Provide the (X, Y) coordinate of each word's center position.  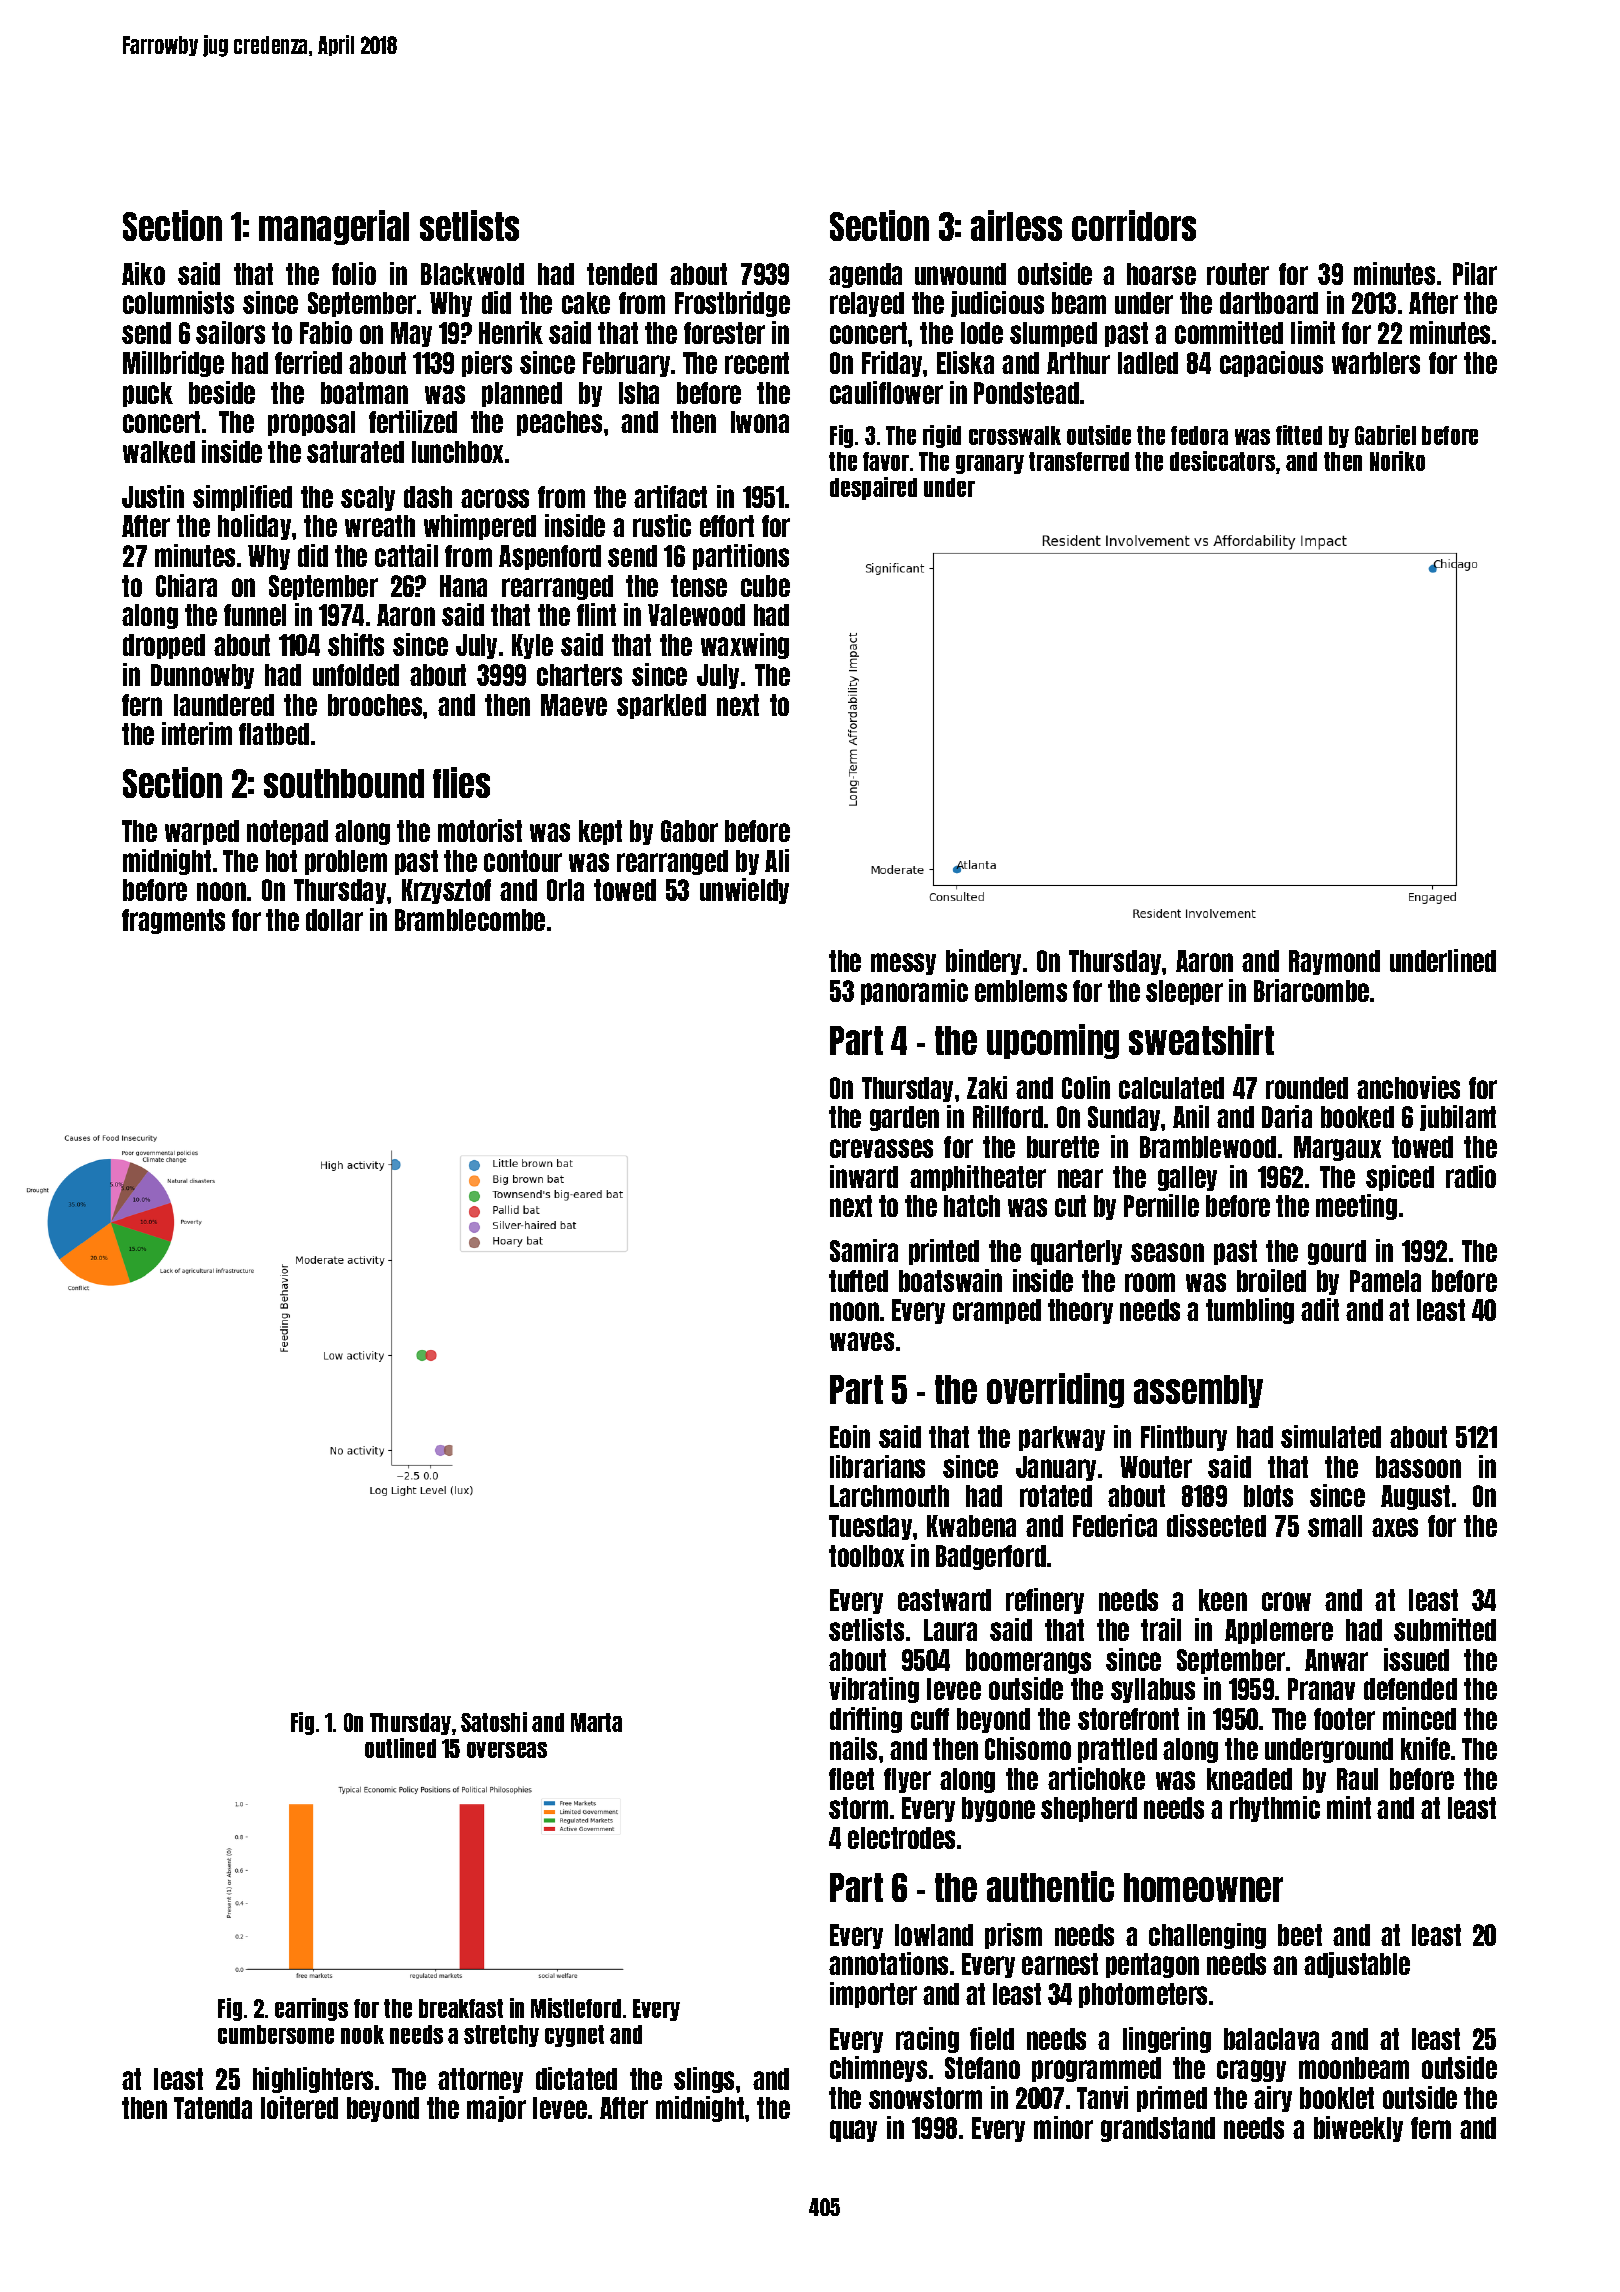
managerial (334, 227)
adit (1320, 1309)
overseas (507, 1750)
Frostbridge (732, 304)
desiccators (1222, 461)
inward (864, 1176)
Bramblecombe (470, 920)
